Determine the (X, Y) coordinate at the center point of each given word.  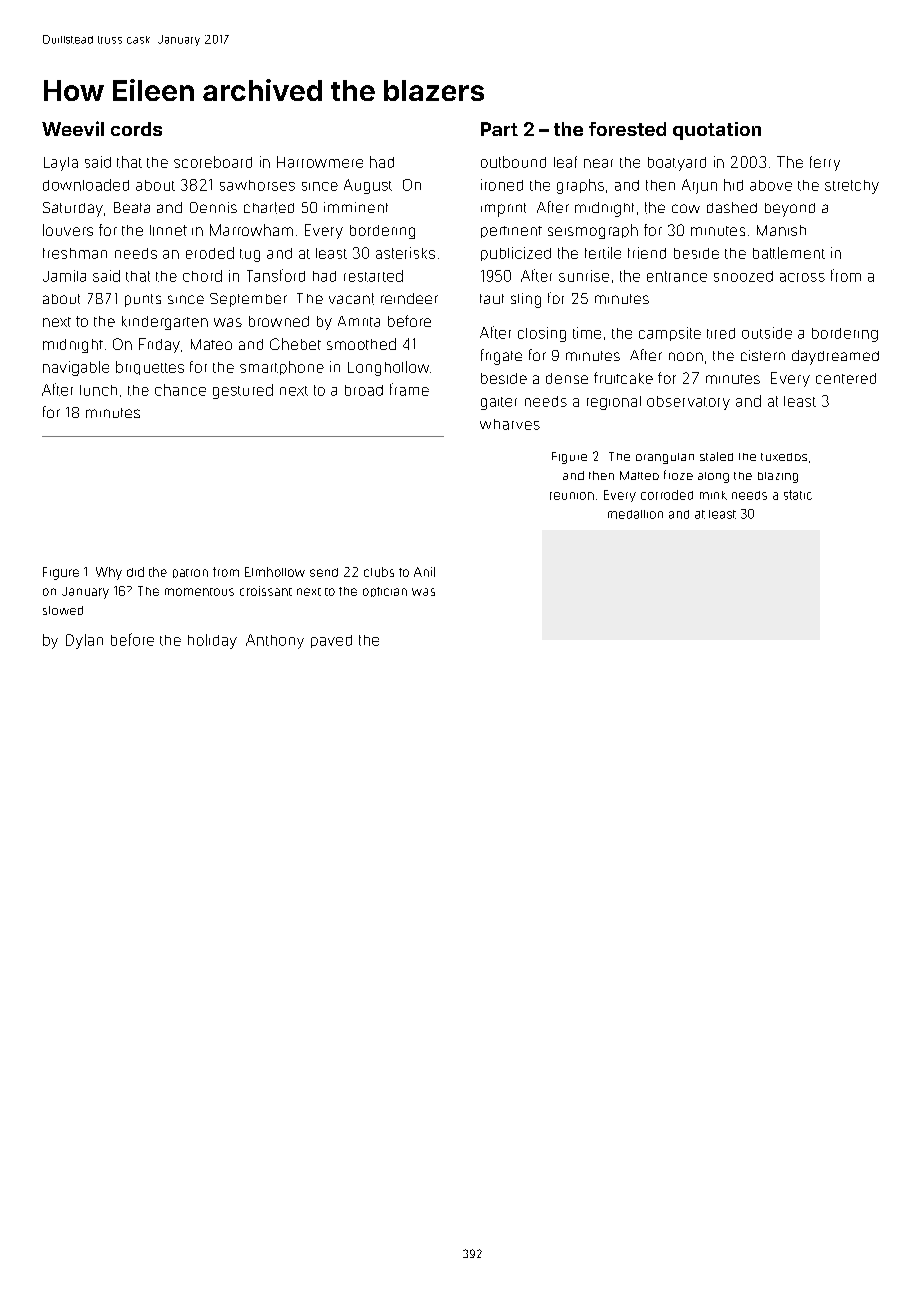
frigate (501, 357)
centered (846, 378)
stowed (63, 610)
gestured (243, 391)
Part (499, 129)
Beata (132, 207)
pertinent (511, 232)
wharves (510, 424)
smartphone (282, 368)
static (798, 495)
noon (686, 356)
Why (109, 573)
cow (686, 208)
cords (136, 129)
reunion (572, 496)
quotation (717, 131)
